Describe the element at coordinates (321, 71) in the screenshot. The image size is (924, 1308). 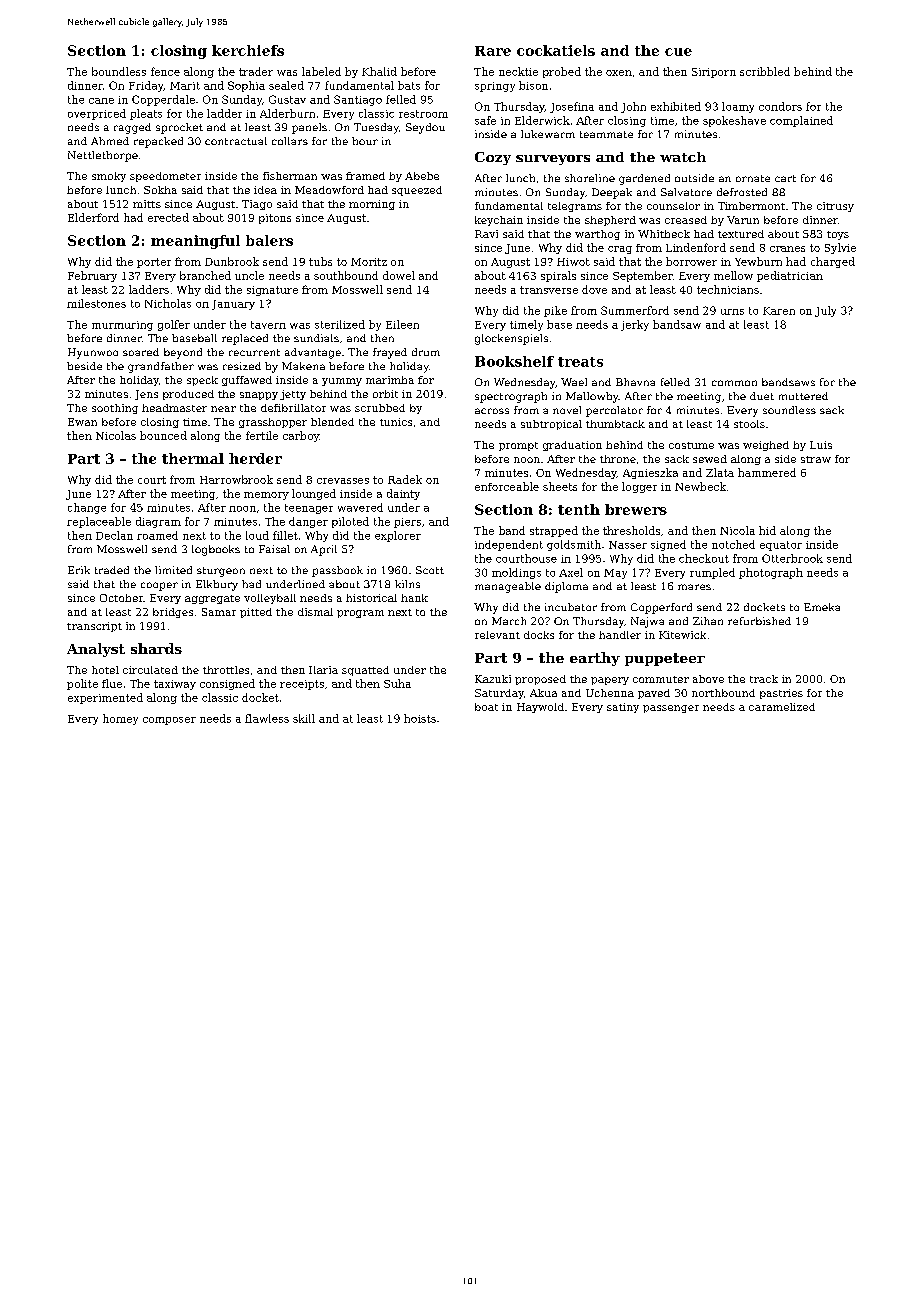
I see `labeled` at that location.
